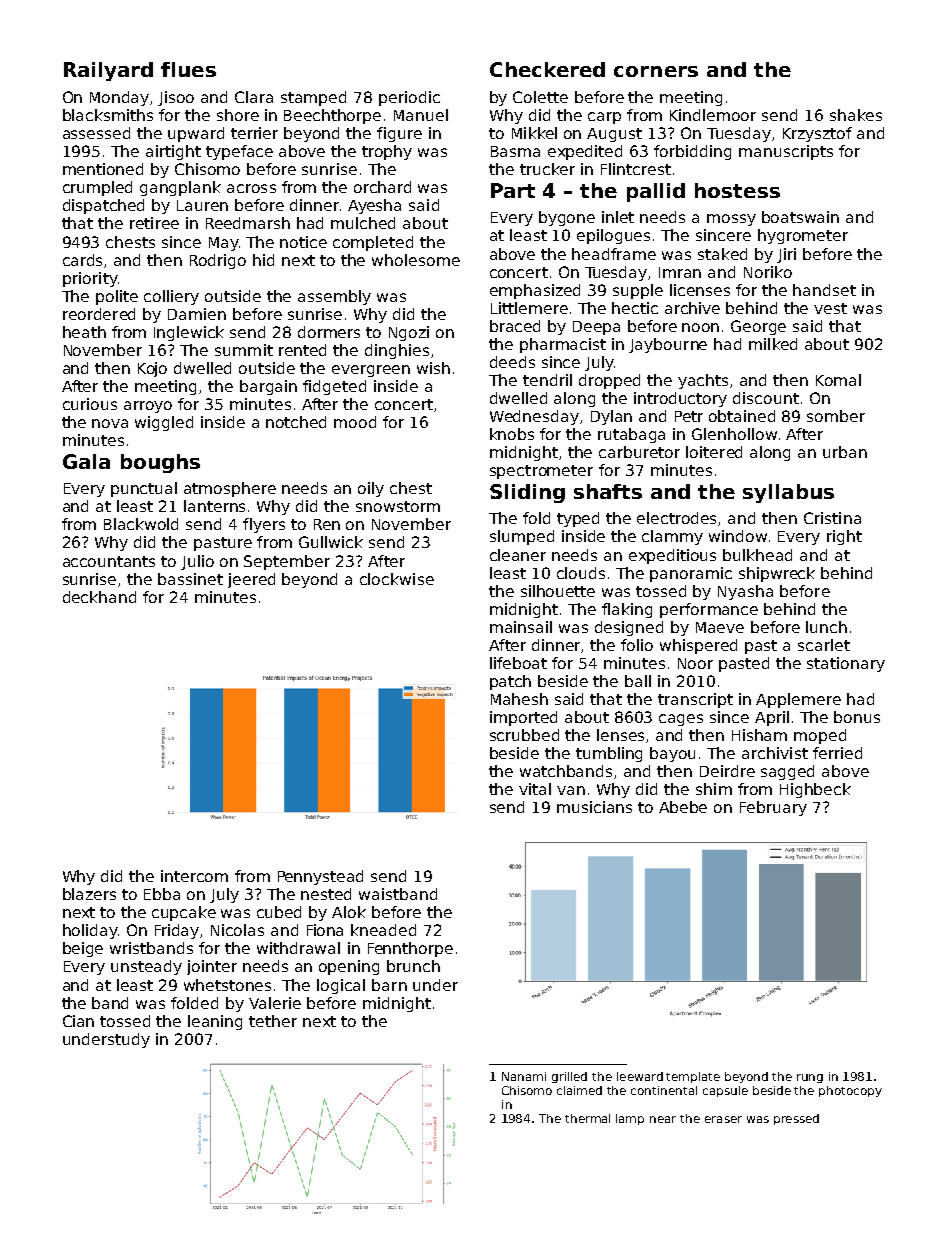 The height and width of the page is (1233, 952). I want to click on bayou, so click(672, 754).
